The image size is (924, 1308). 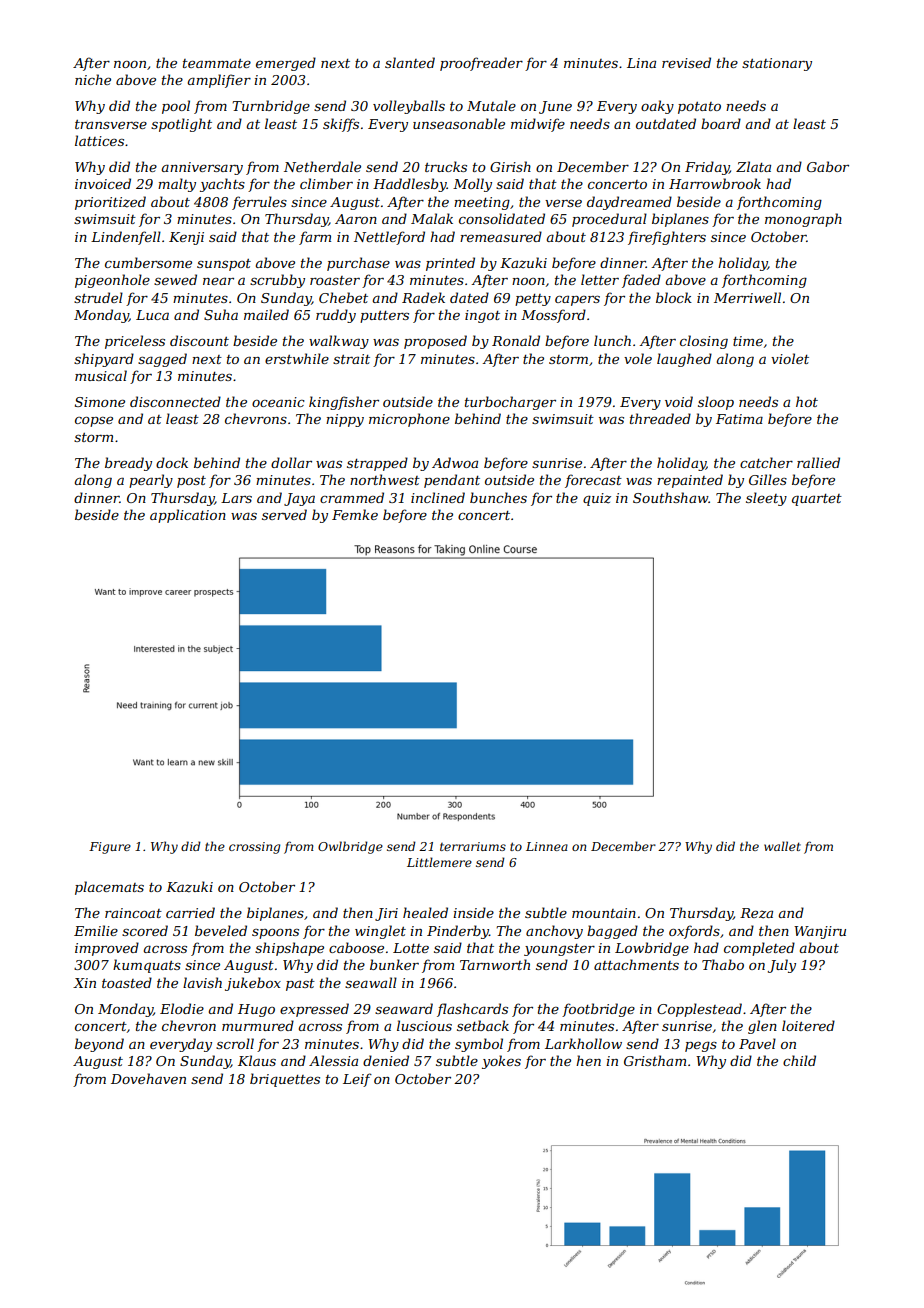 What do you see at coordinates (597, 499) in the image?
I see `quiz` at bounding box center [597, 499].
